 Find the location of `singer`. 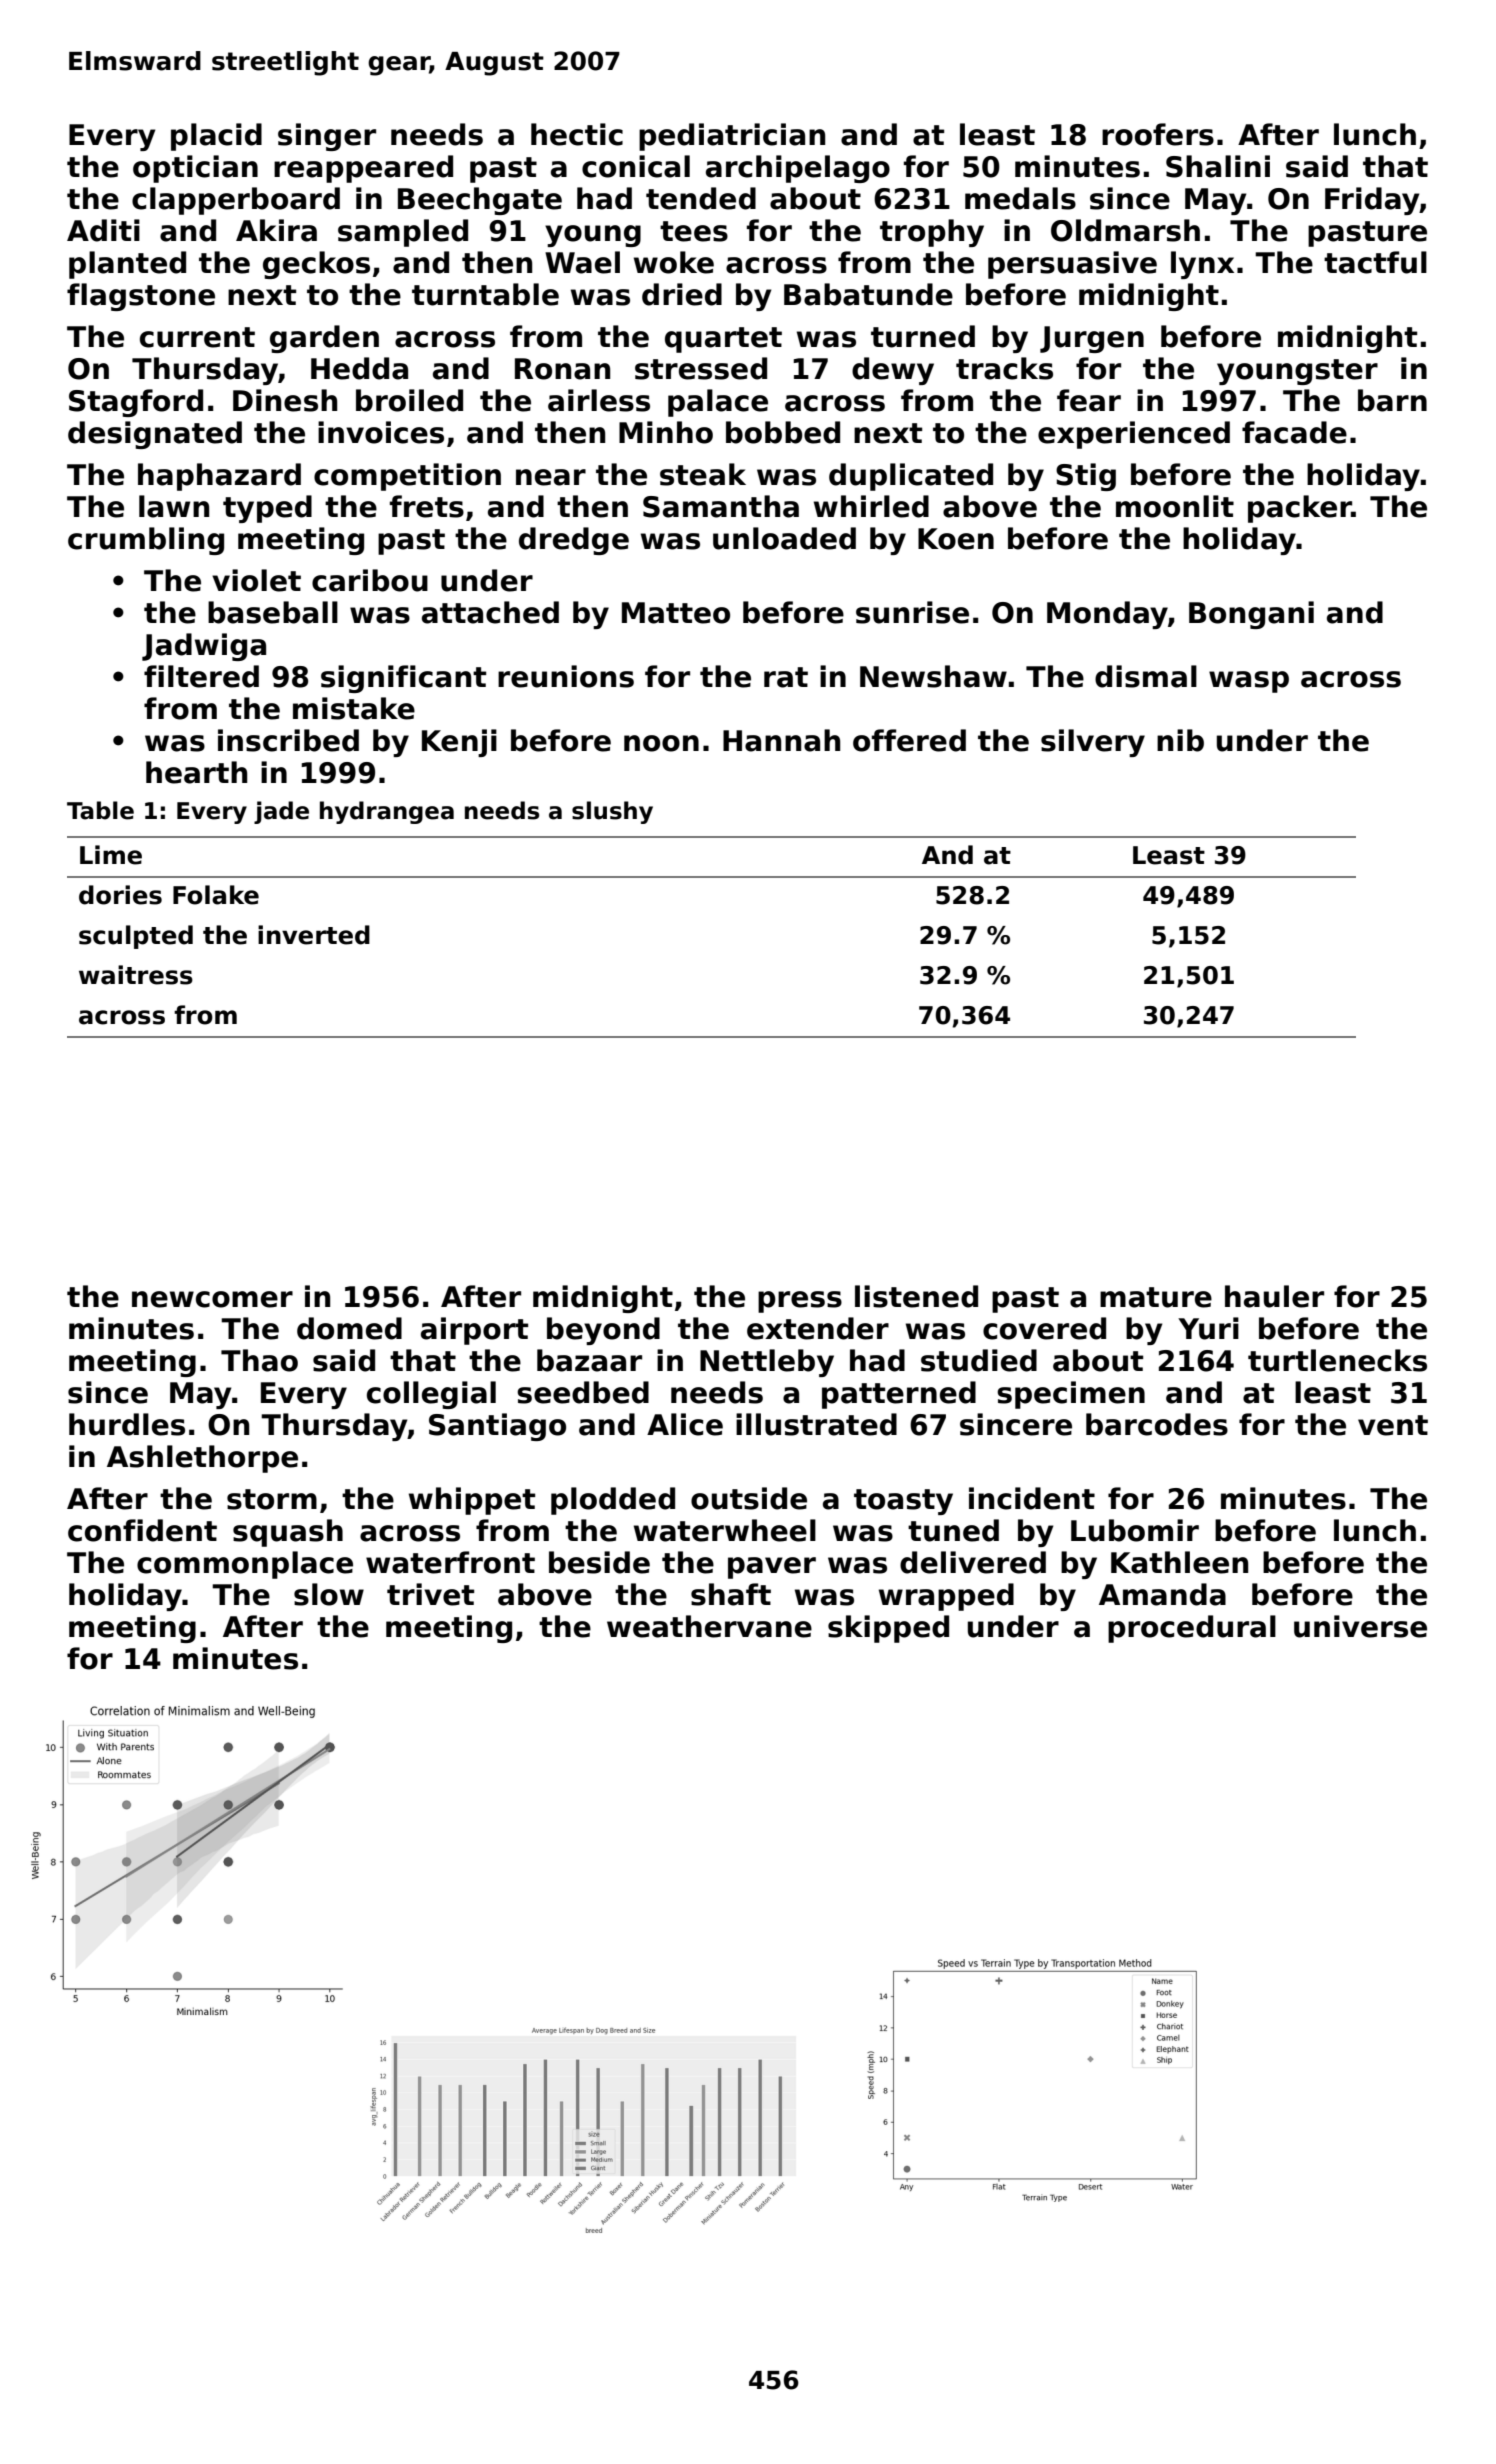

singer is located at coordinates (327, 137).
